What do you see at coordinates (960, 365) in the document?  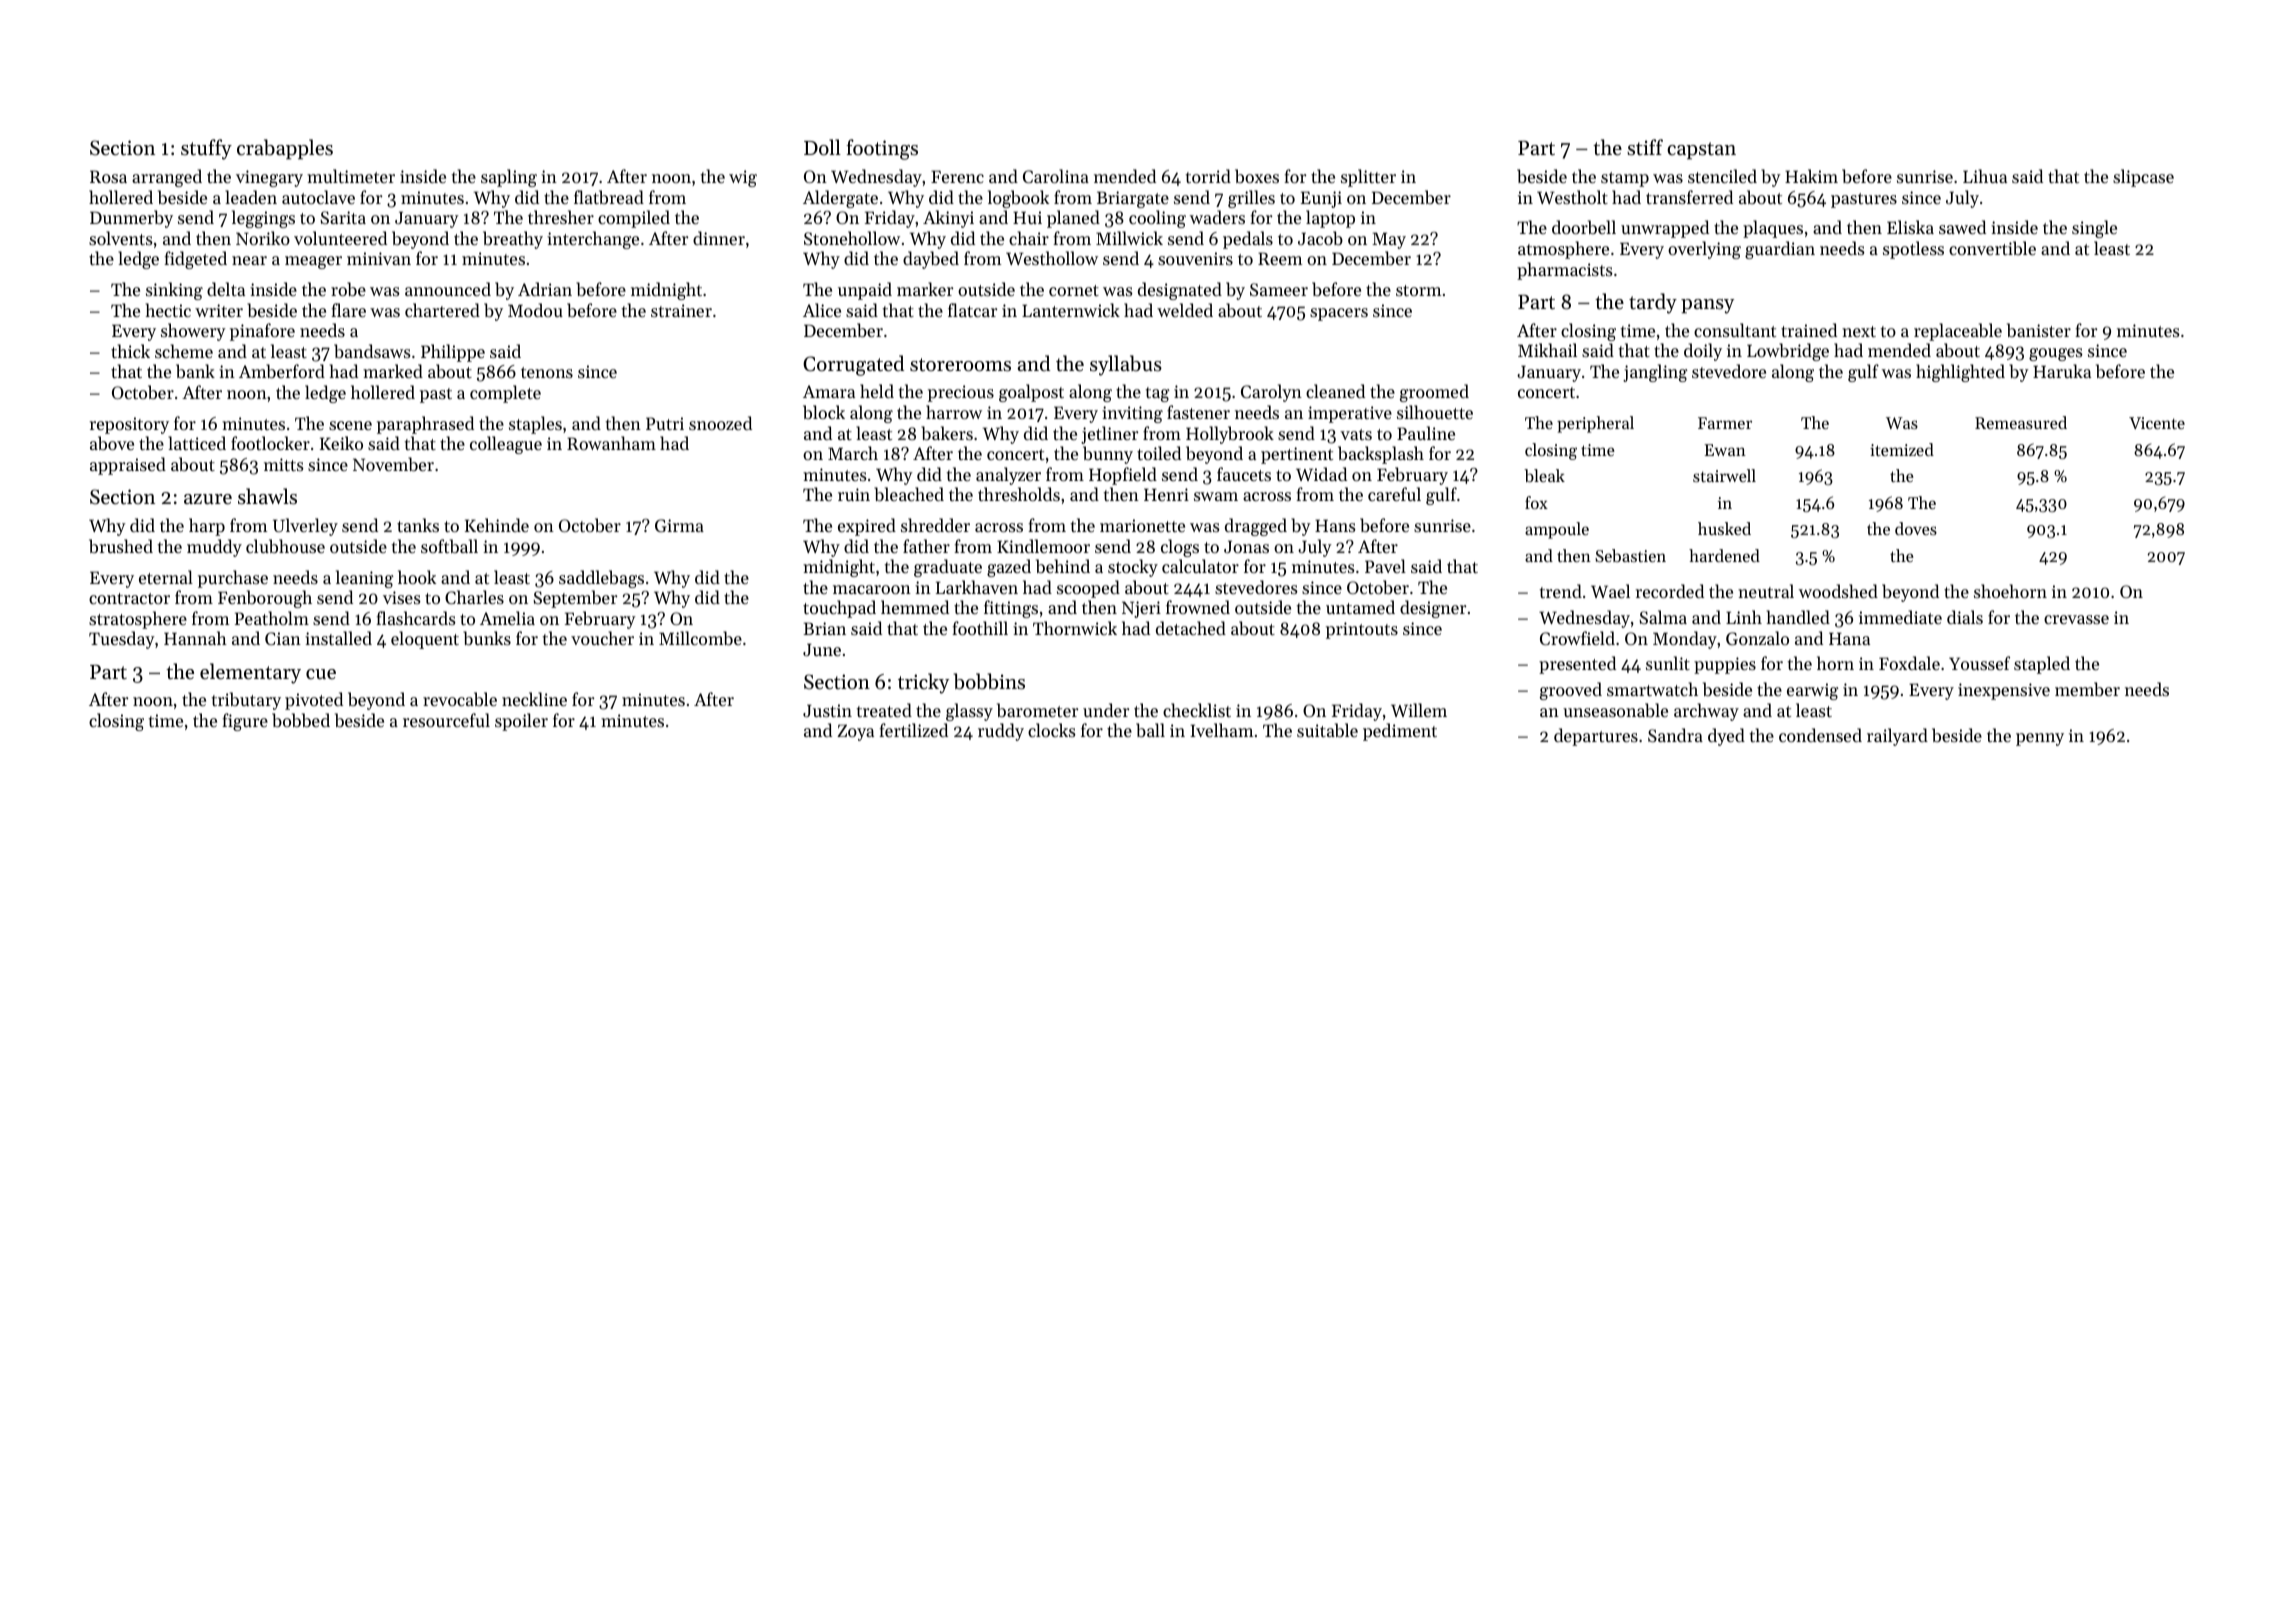 I see `storerooms` at bounding box center [960, 365].
